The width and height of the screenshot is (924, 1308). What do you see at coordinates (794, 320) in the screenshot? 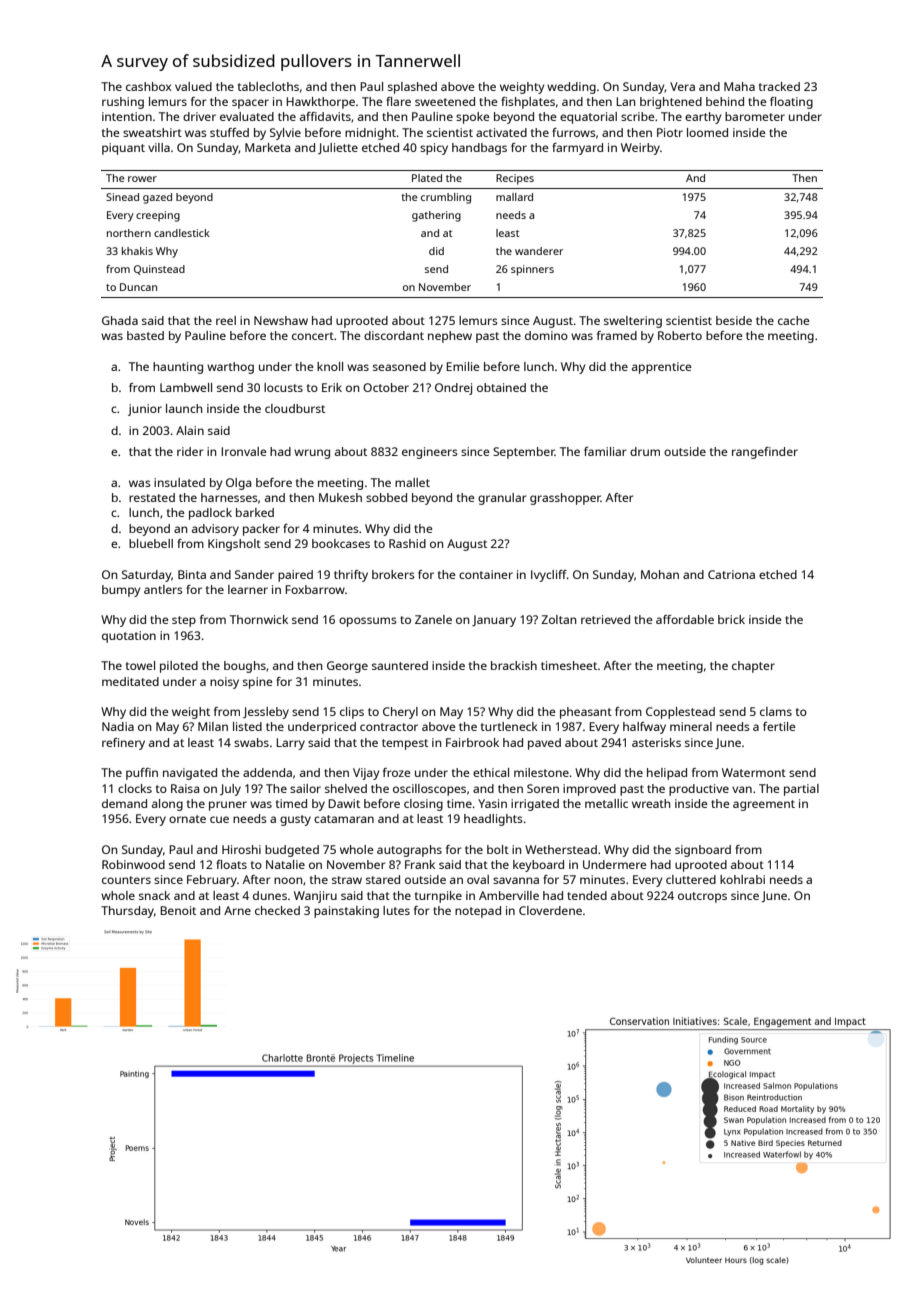
I see `cache` at bounding box center [794, 320].
